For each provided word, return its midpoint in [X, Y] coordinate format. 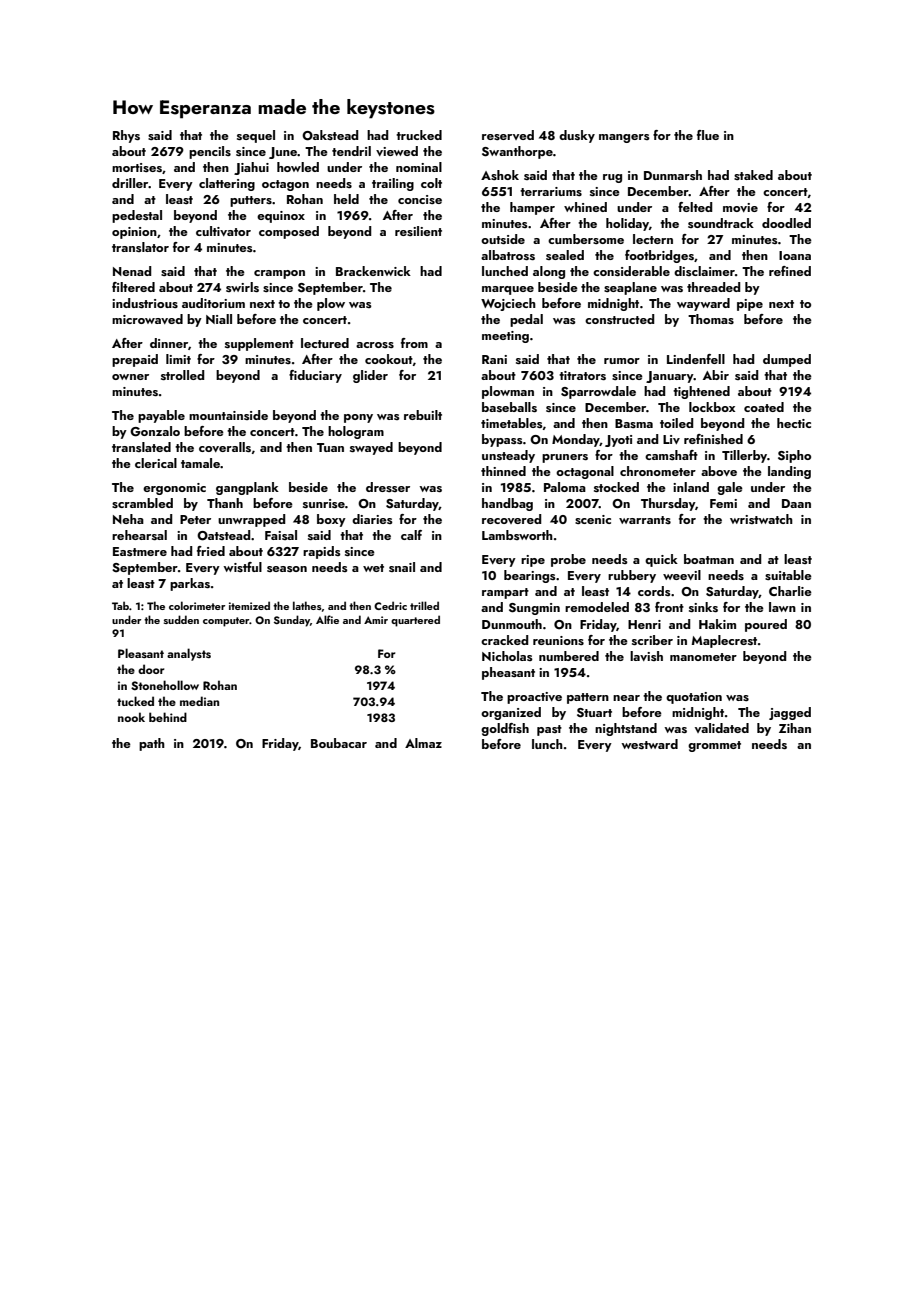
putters [251, 201]
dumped [787, 360]
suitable [788, 575]
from [414, 343]
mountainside [228, 415]
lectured [325, 343]
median [199, 701]
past [549, 730]
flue [708, 135]
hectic [794, 423]
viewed [397, 151]
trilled [424, 605]
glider [370, 376]
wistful [242, 567]
